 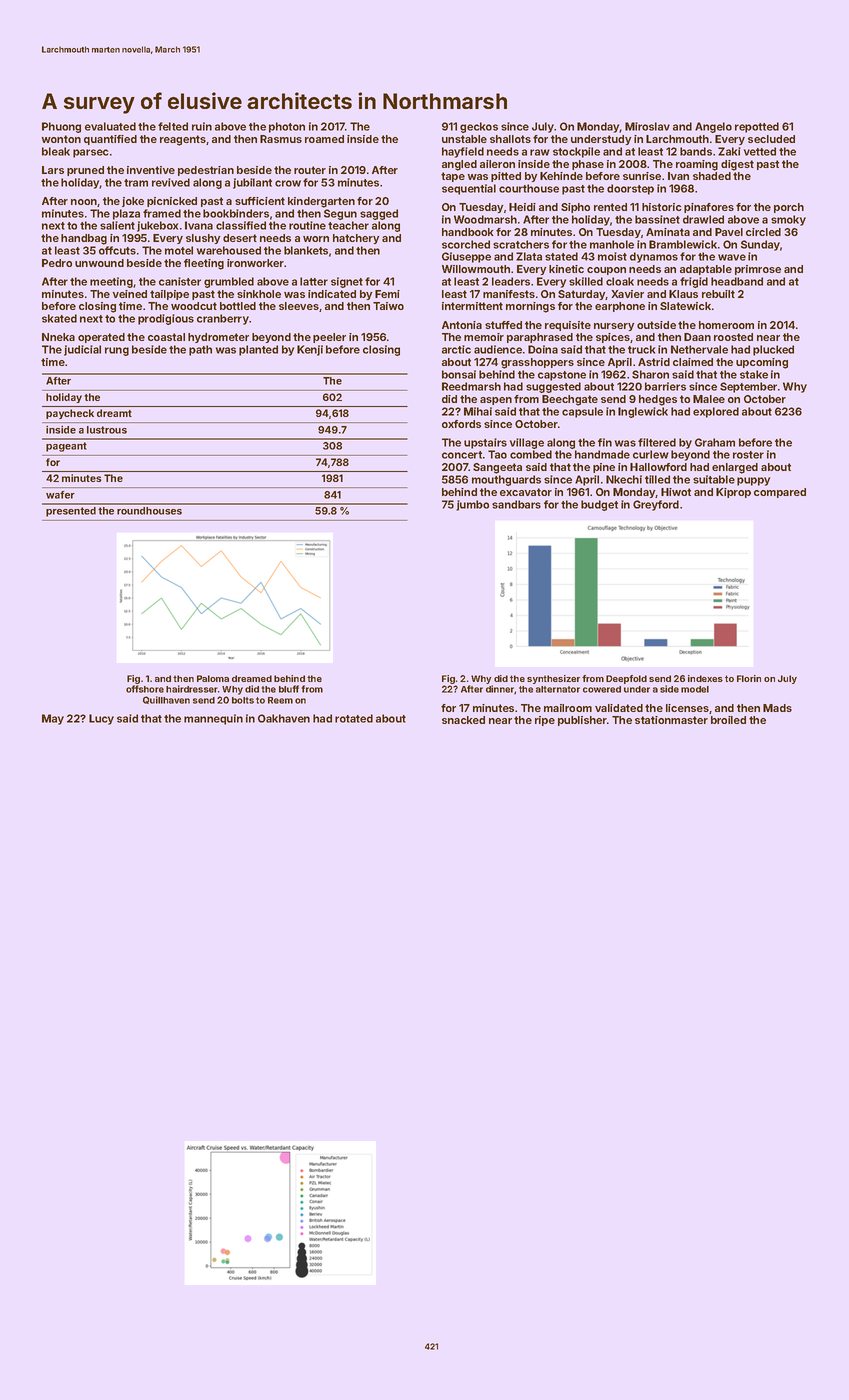 I want to click on Taiwo, so click(x=388, y=306).
